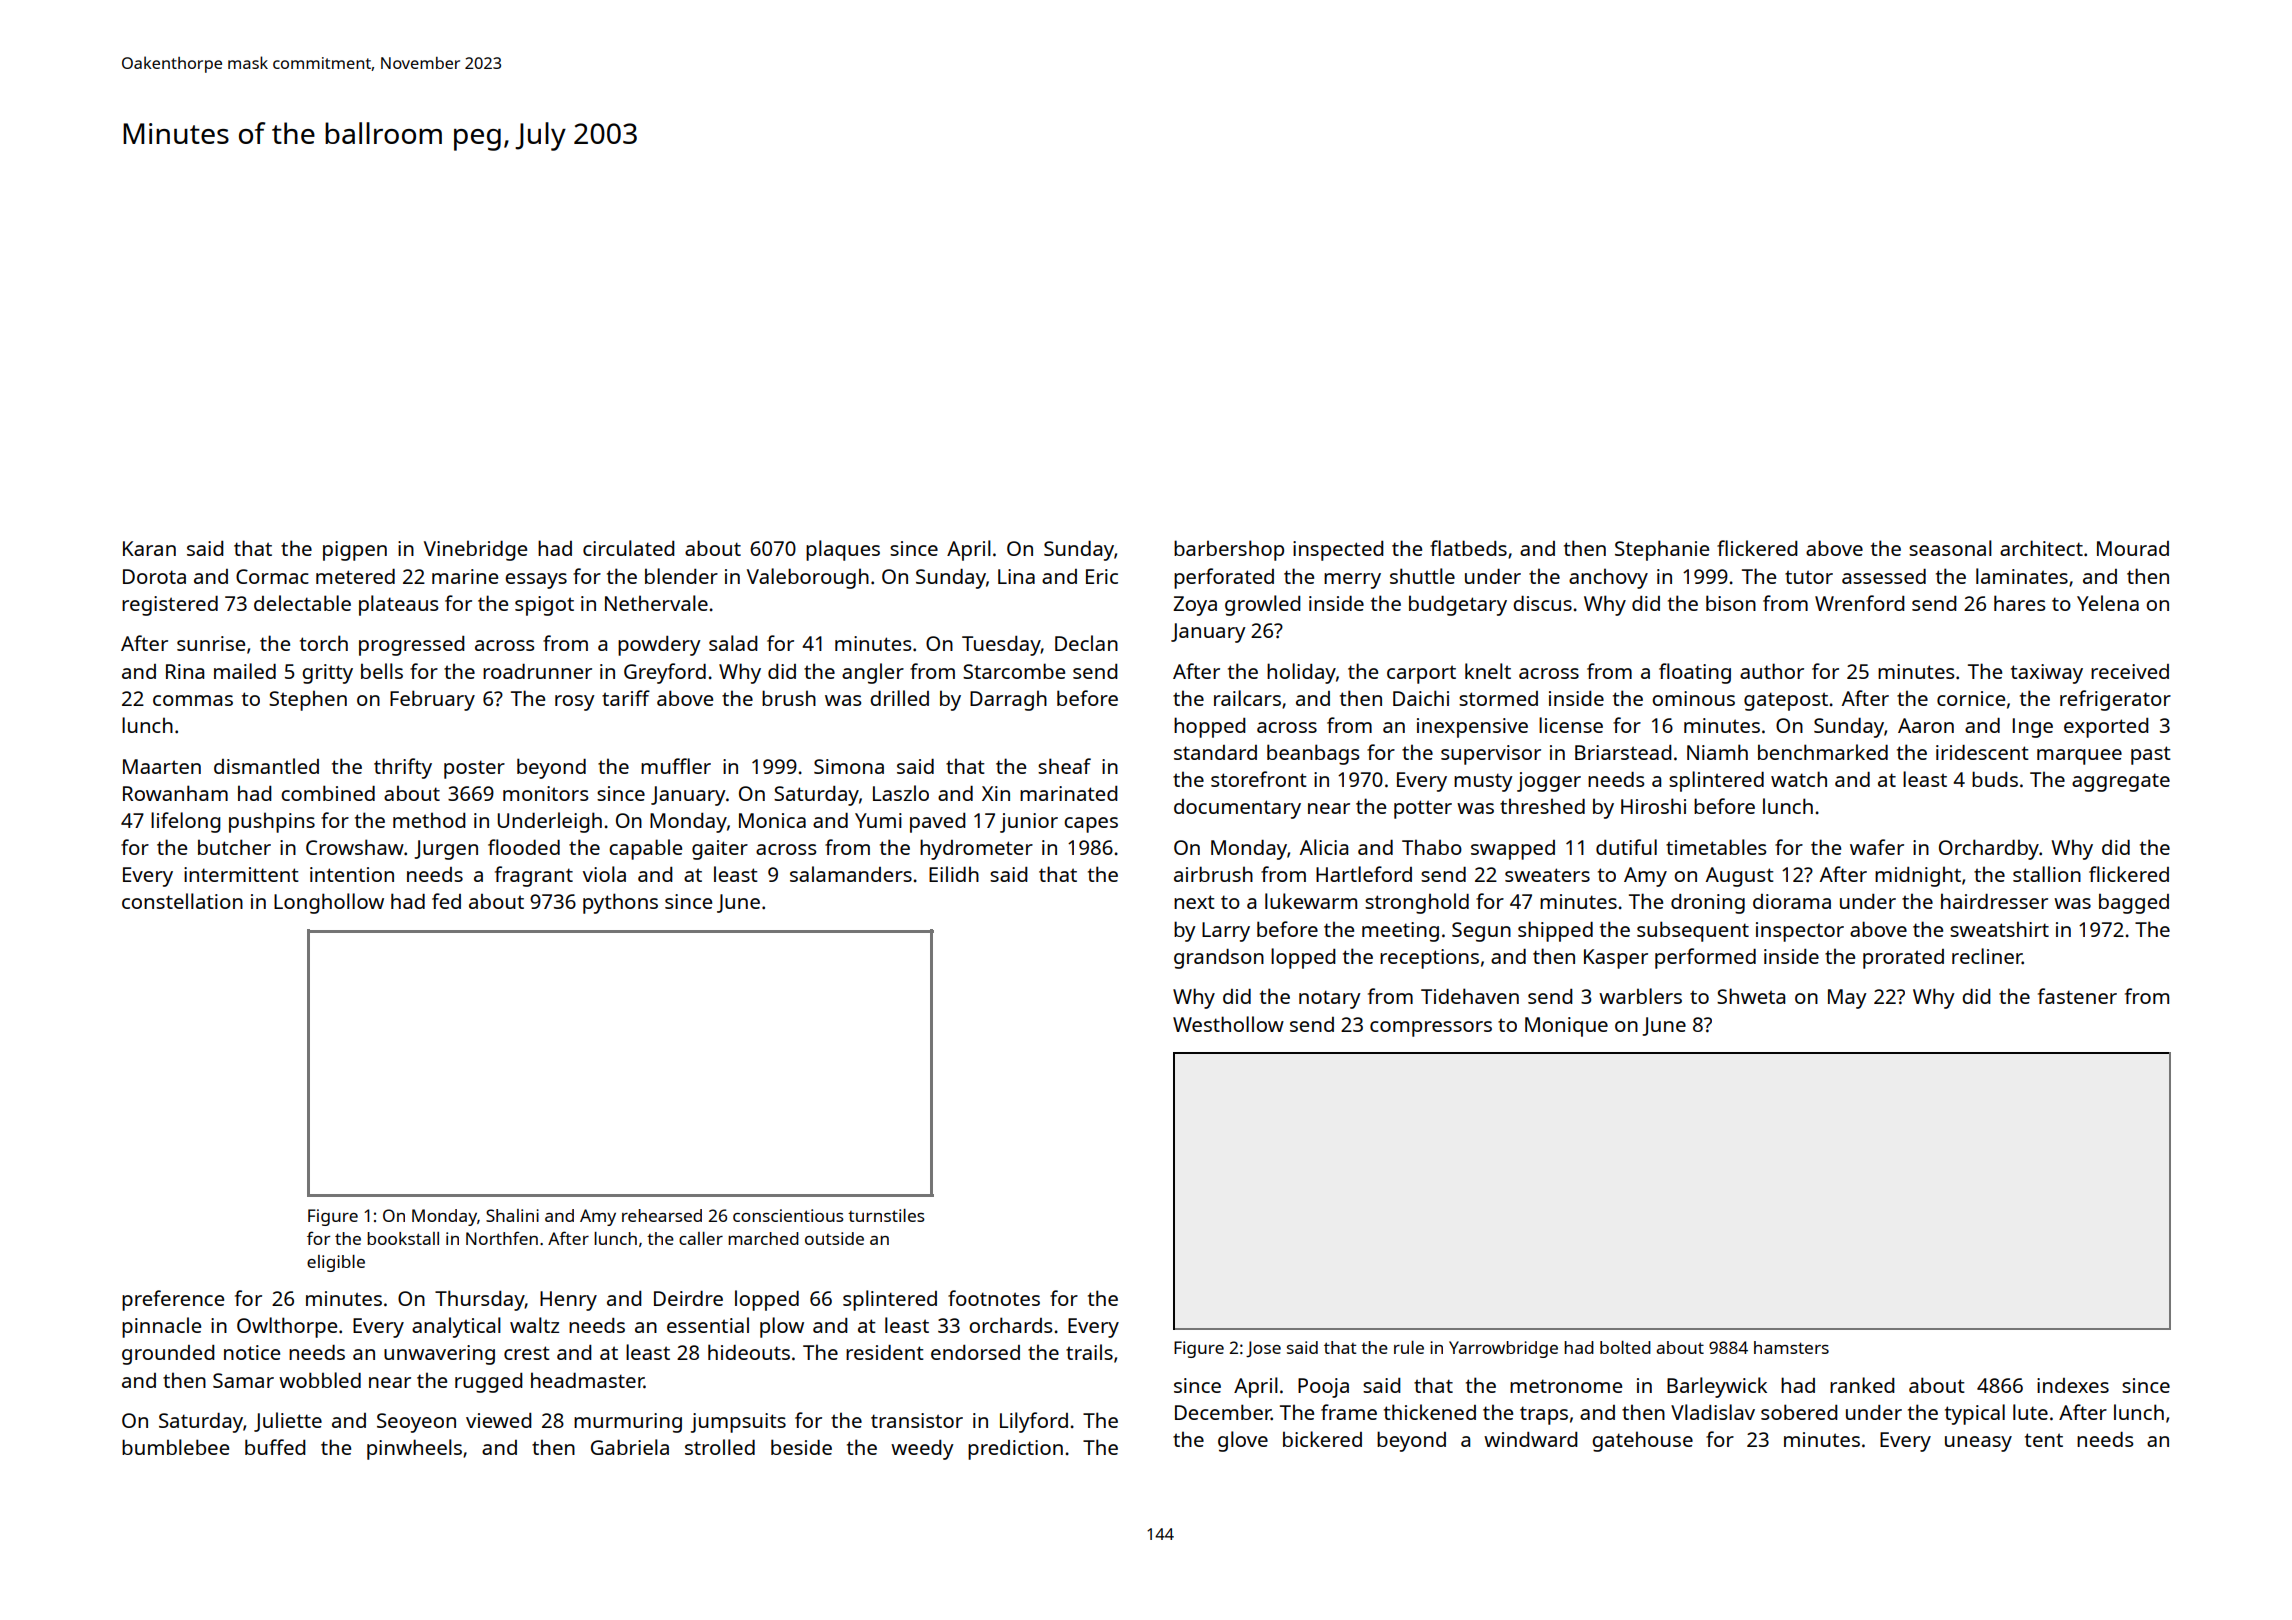 Image resolution: width=2292 pixels, height=1620 pixels. What do you see at coordinates (1338, 551) in the screenshot?
I see `inspected` at bounding box center [1338, 551].
